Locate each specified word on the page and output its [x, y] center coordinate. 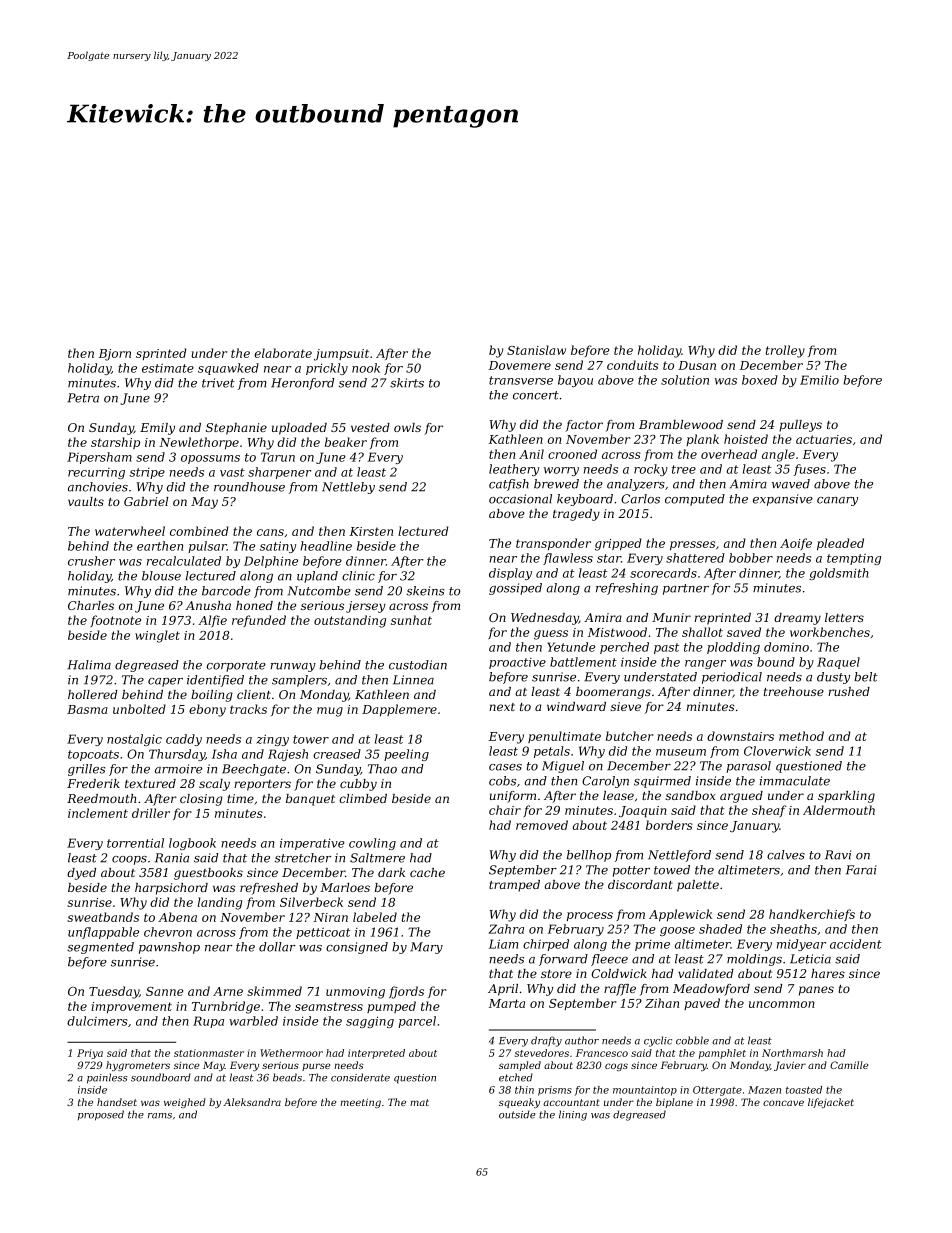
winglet [157, 636]
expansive [783, 500]
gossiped [515, 589]
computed [695, 500]
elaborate [283, 353]
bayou [575, 381]
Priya [90, 1054]
